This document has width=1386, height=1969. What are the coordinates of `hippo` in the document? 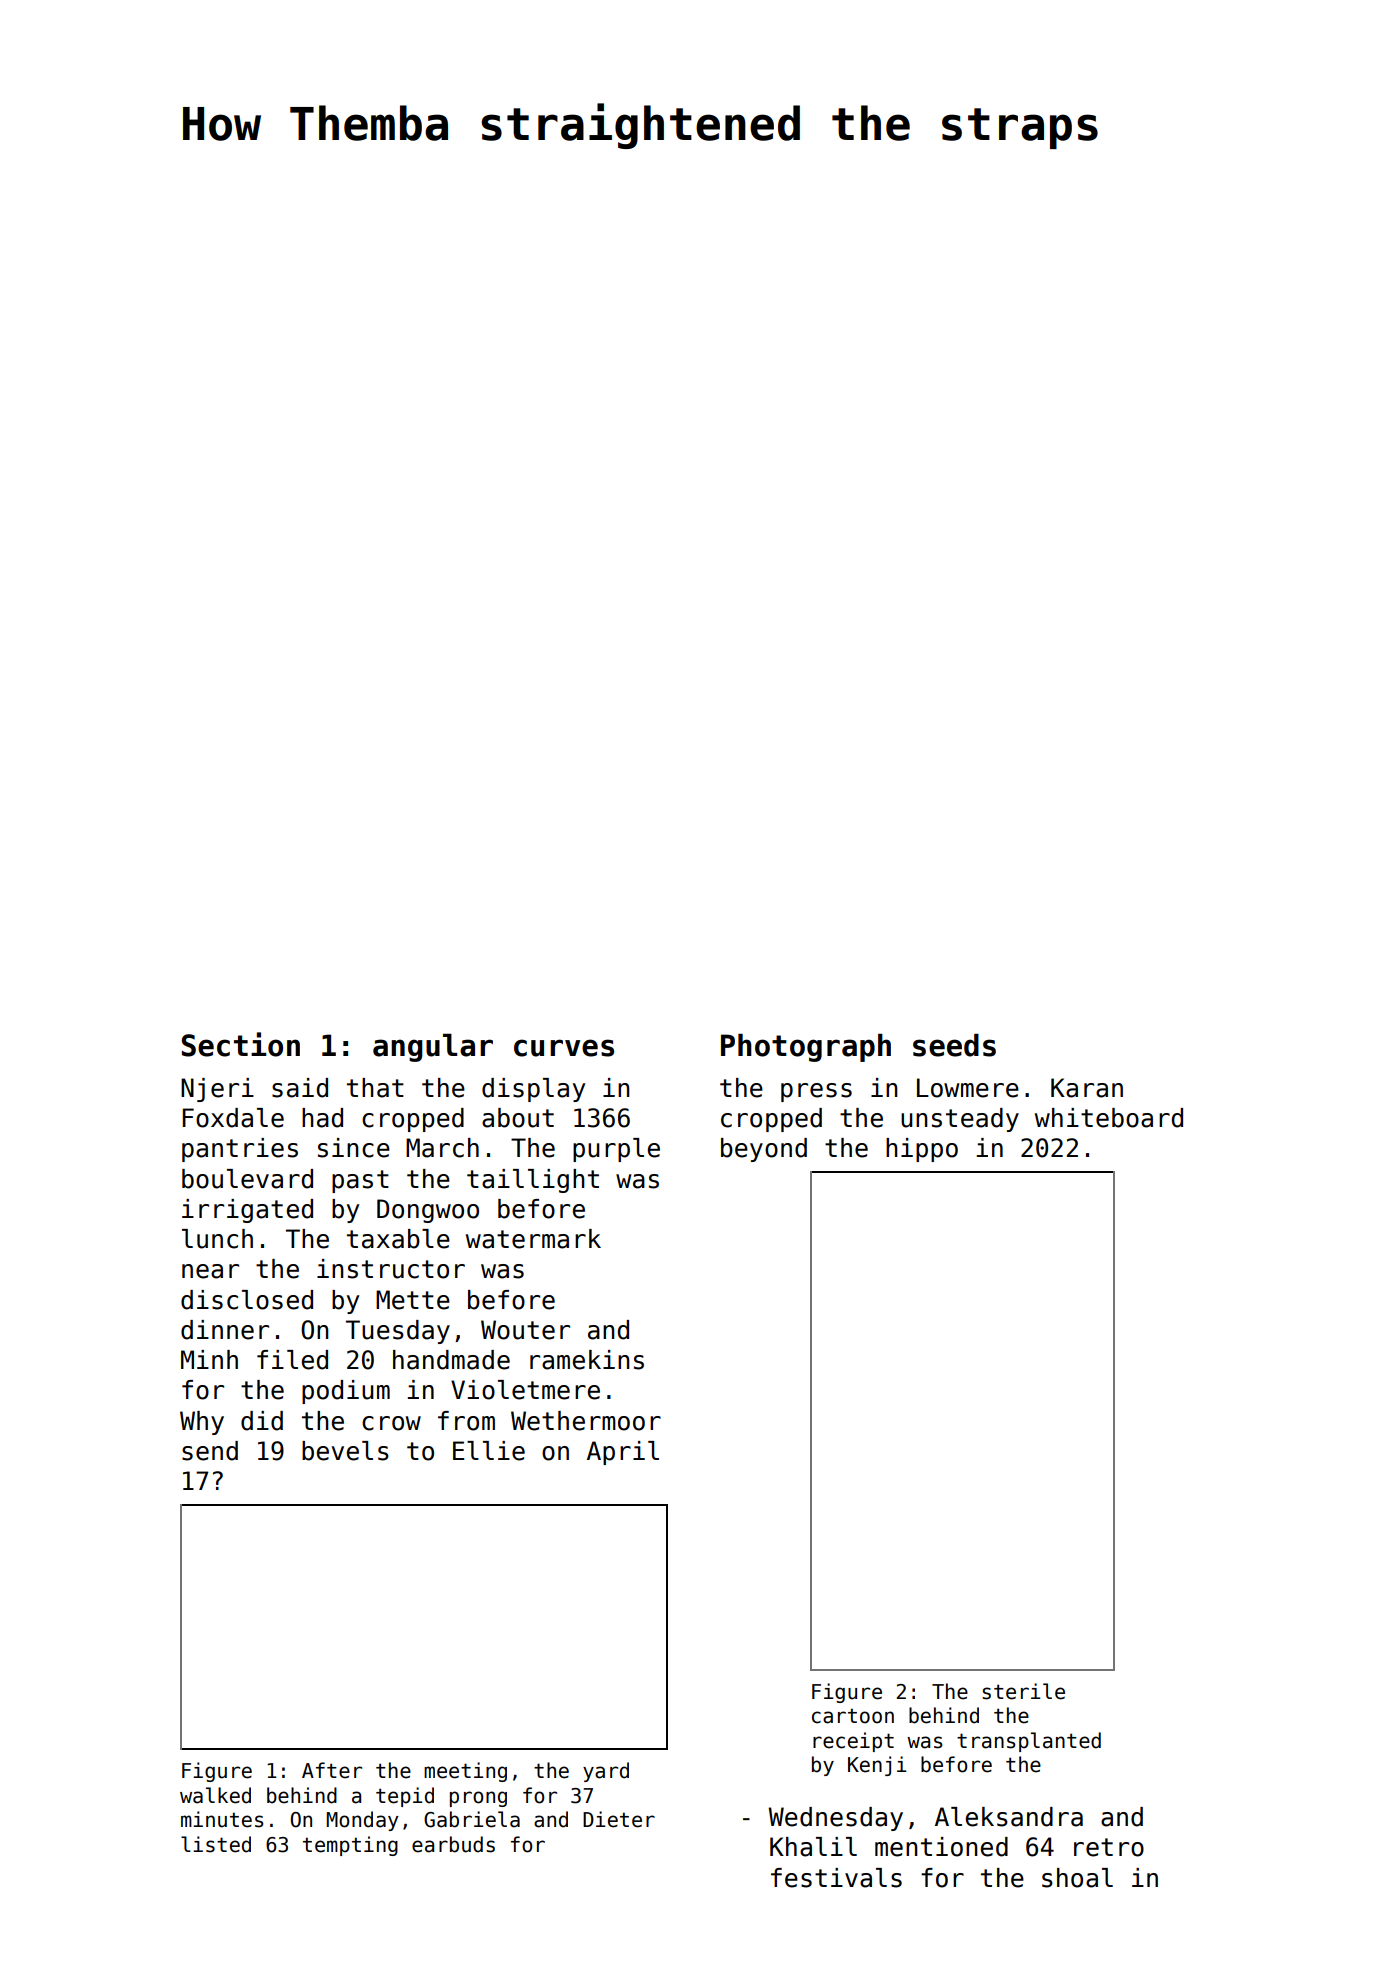 It's located at (922, 1150).
